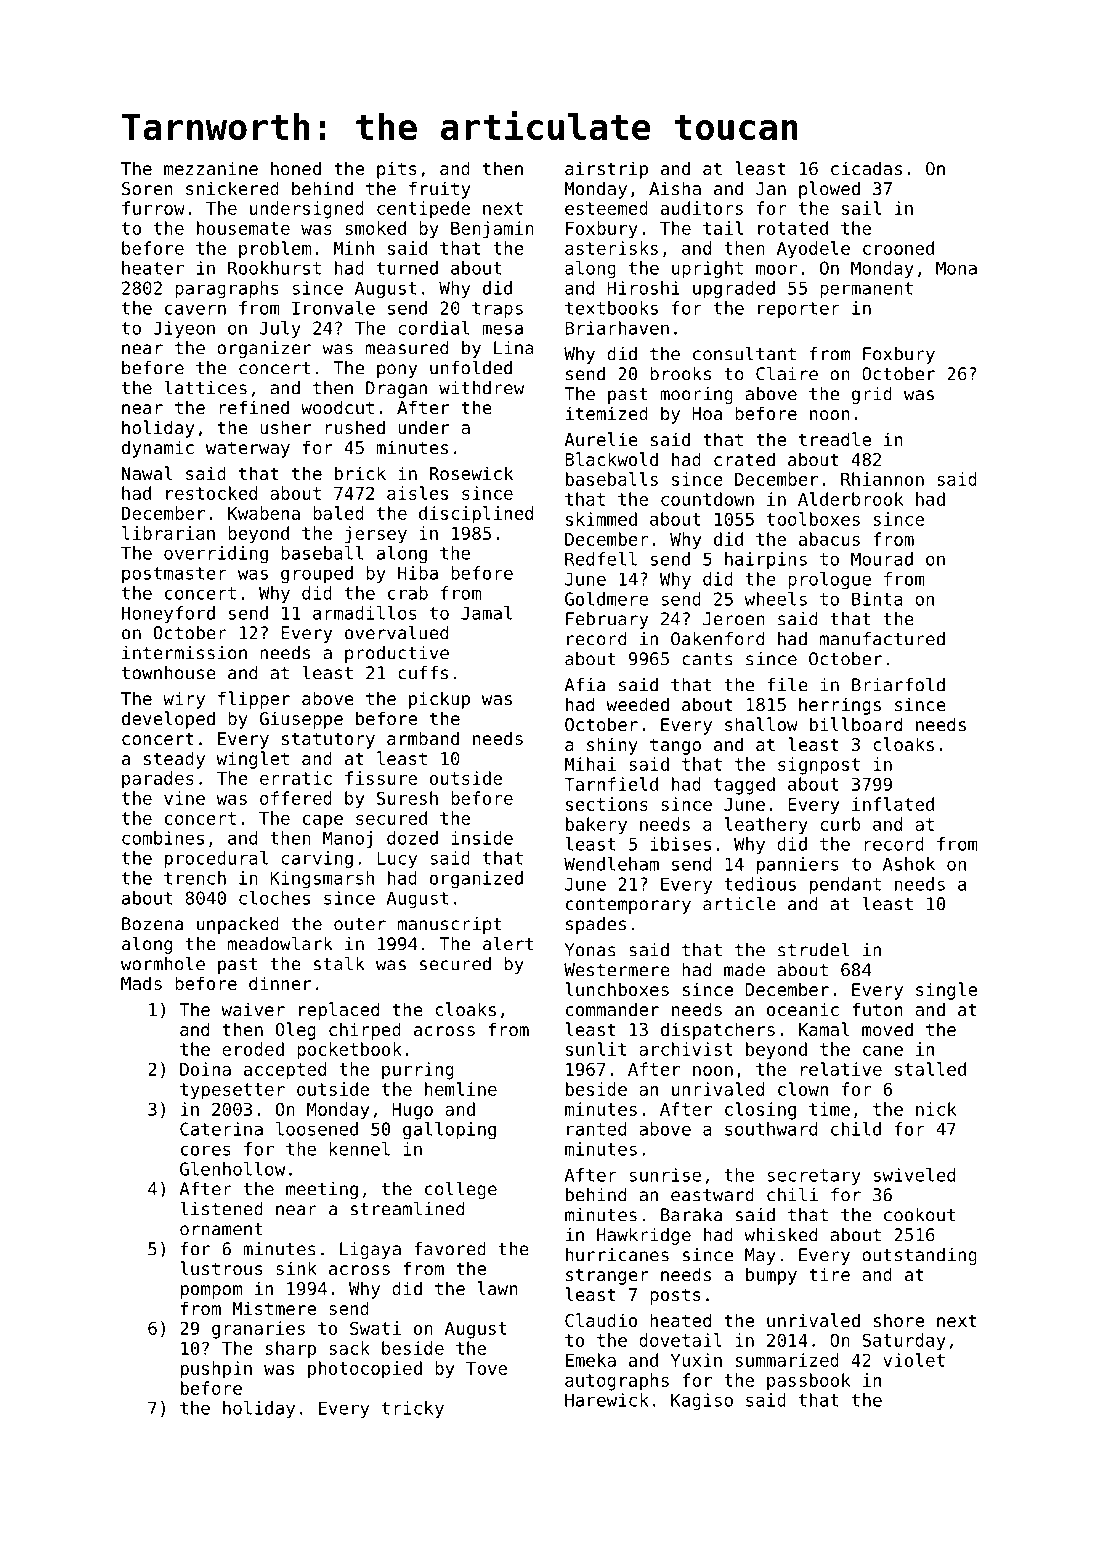  Describe the element at coordinates (221, 1208) in the screenshot. I see `listened` at that location.
